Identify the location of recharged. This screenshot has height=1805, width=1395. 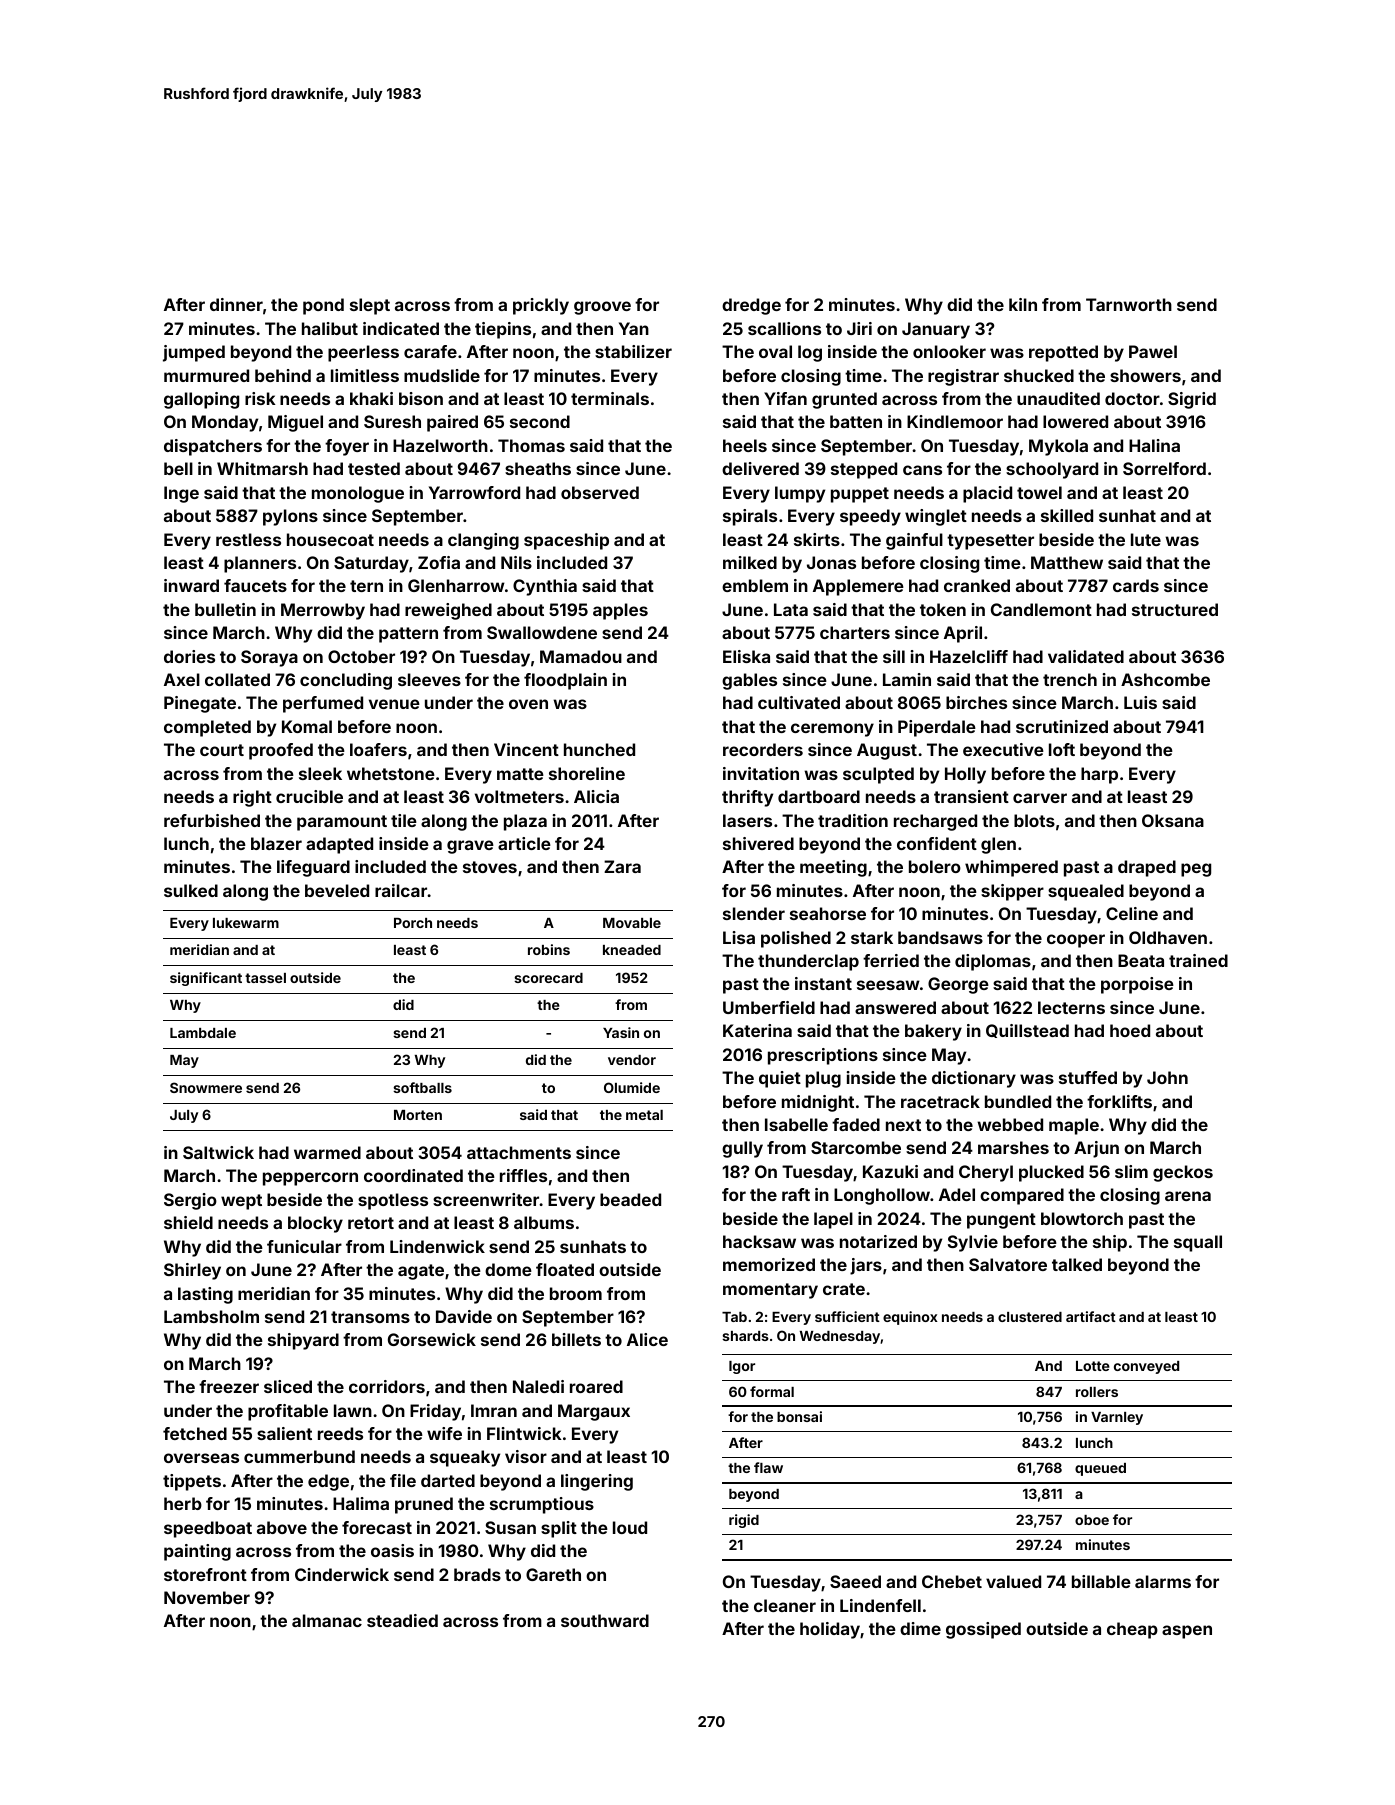
(935, 822).
